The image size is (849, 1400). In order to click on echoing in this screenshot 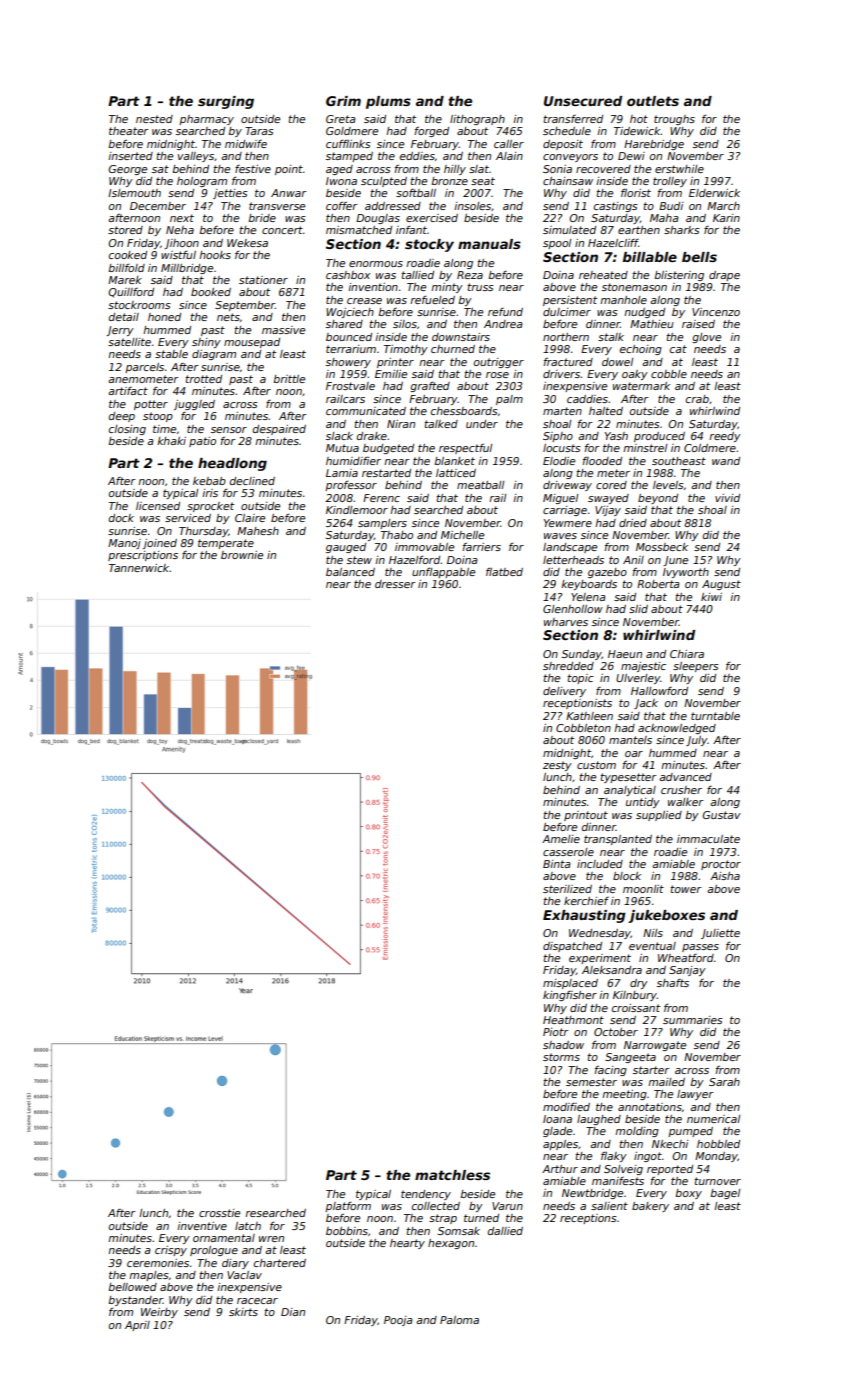, I will do `click(641, 350)`.
